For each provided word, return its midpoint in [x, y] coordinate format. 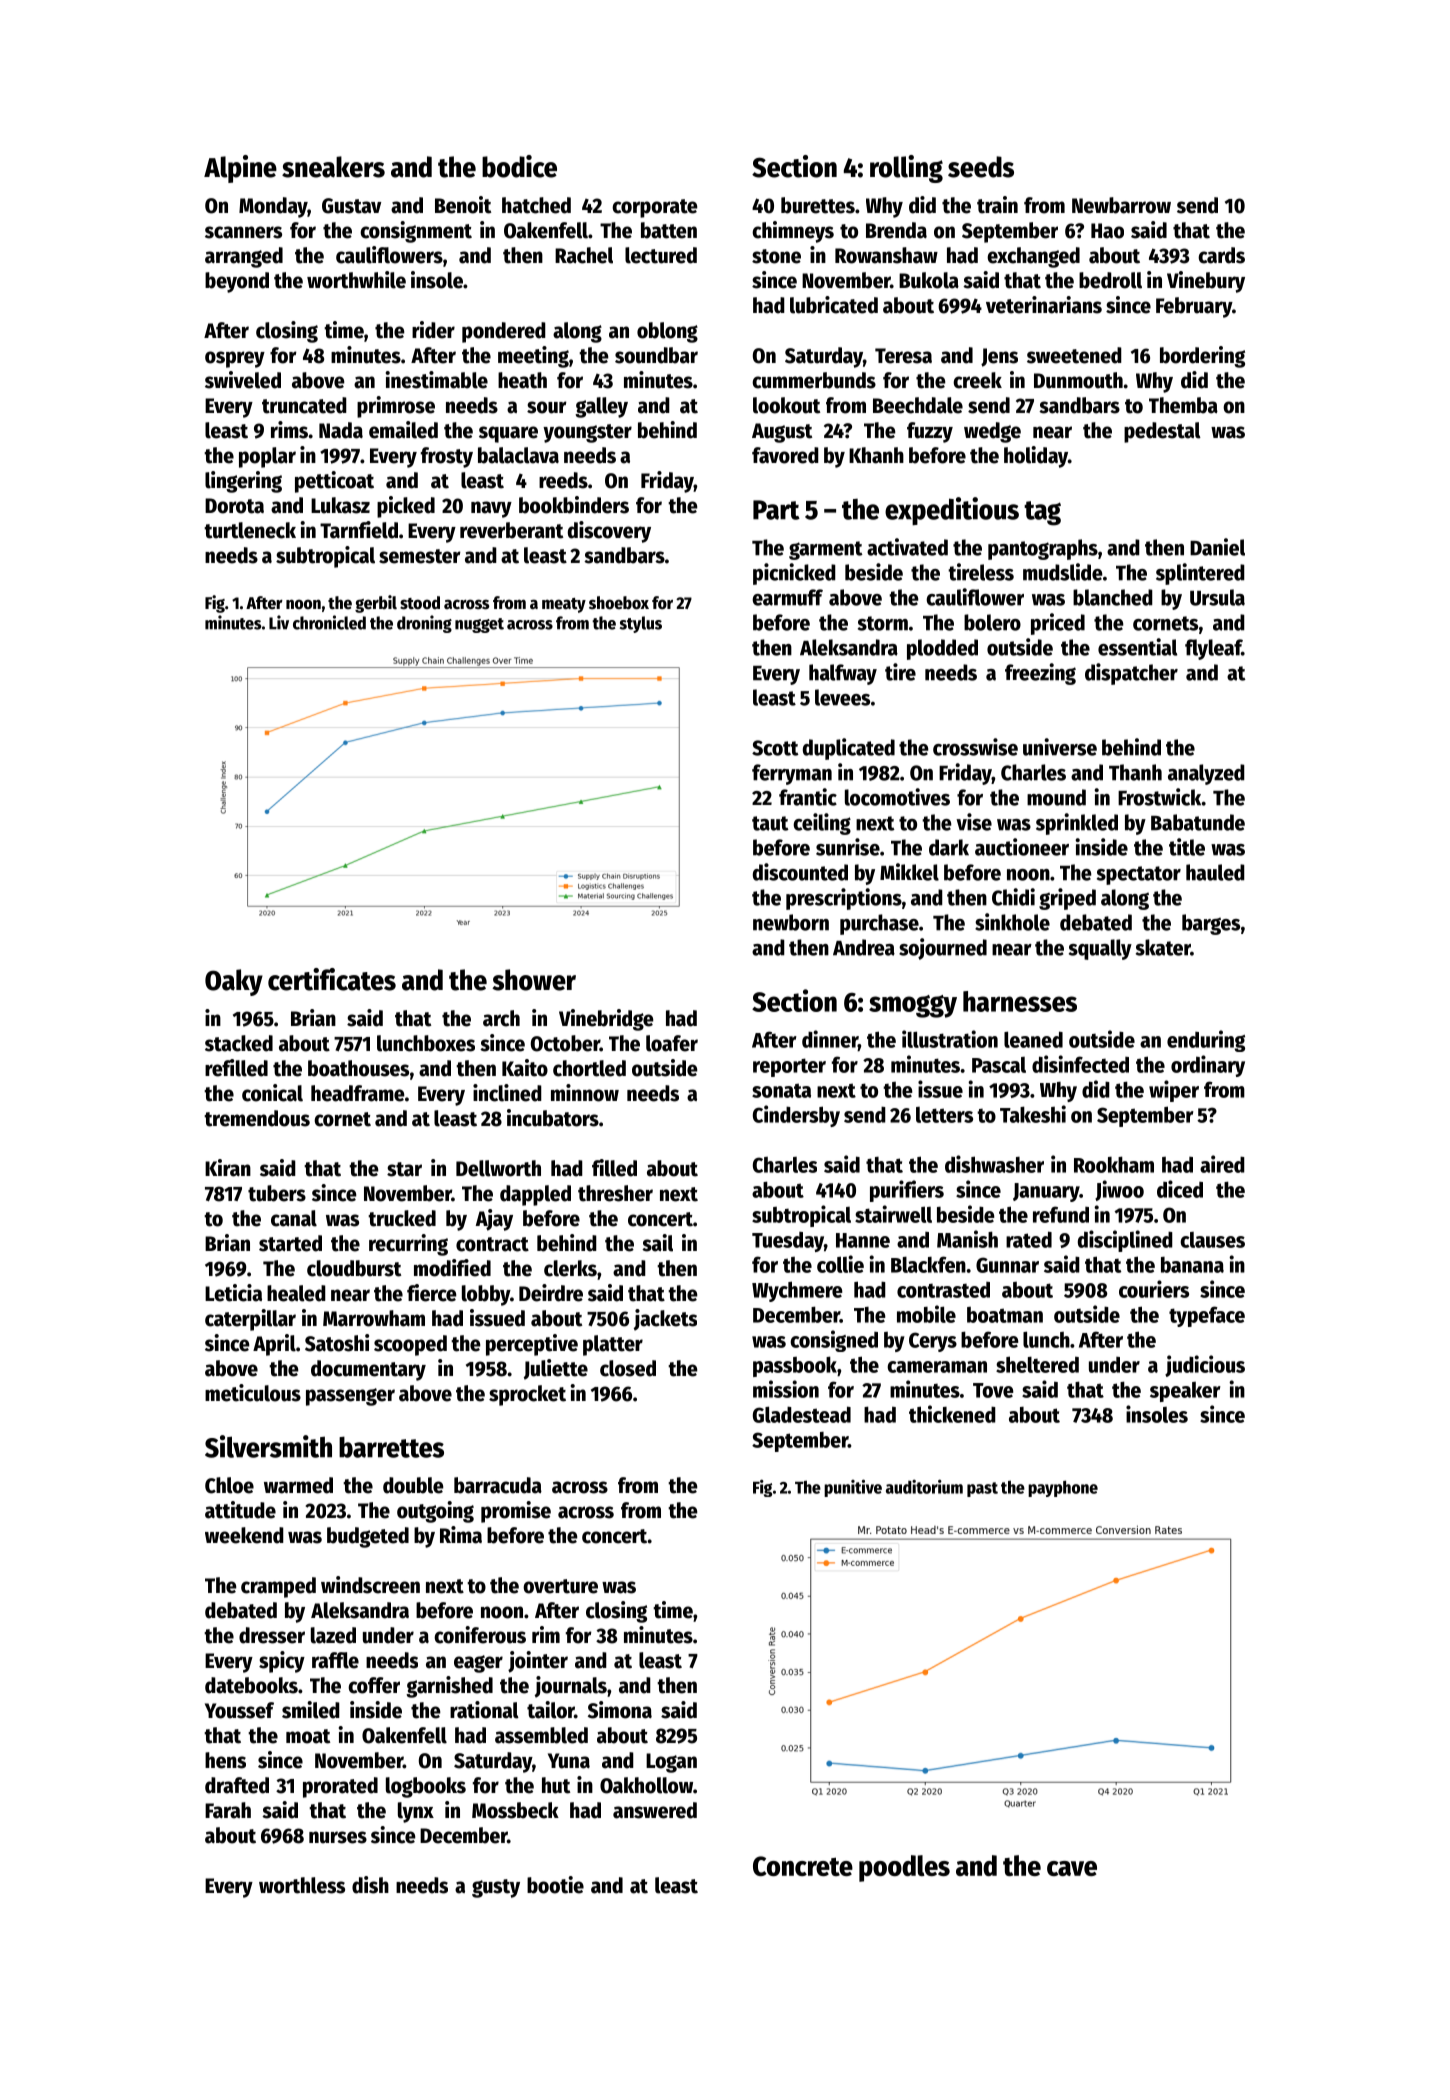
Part [776, 510]
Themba [1183, 405]
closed [628, 1368]
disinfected [1080, 1064]
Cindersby [796, 1116]
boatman [1005, 1315]
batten [669, 230]
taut [770, 823]
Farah [228, 1810]
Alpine [240, 169]
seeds [981, 167]
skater [1163, 947]
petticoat [334, 482]
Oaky [234, 982]
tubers [277, 1193]
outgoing [435, 1512]
